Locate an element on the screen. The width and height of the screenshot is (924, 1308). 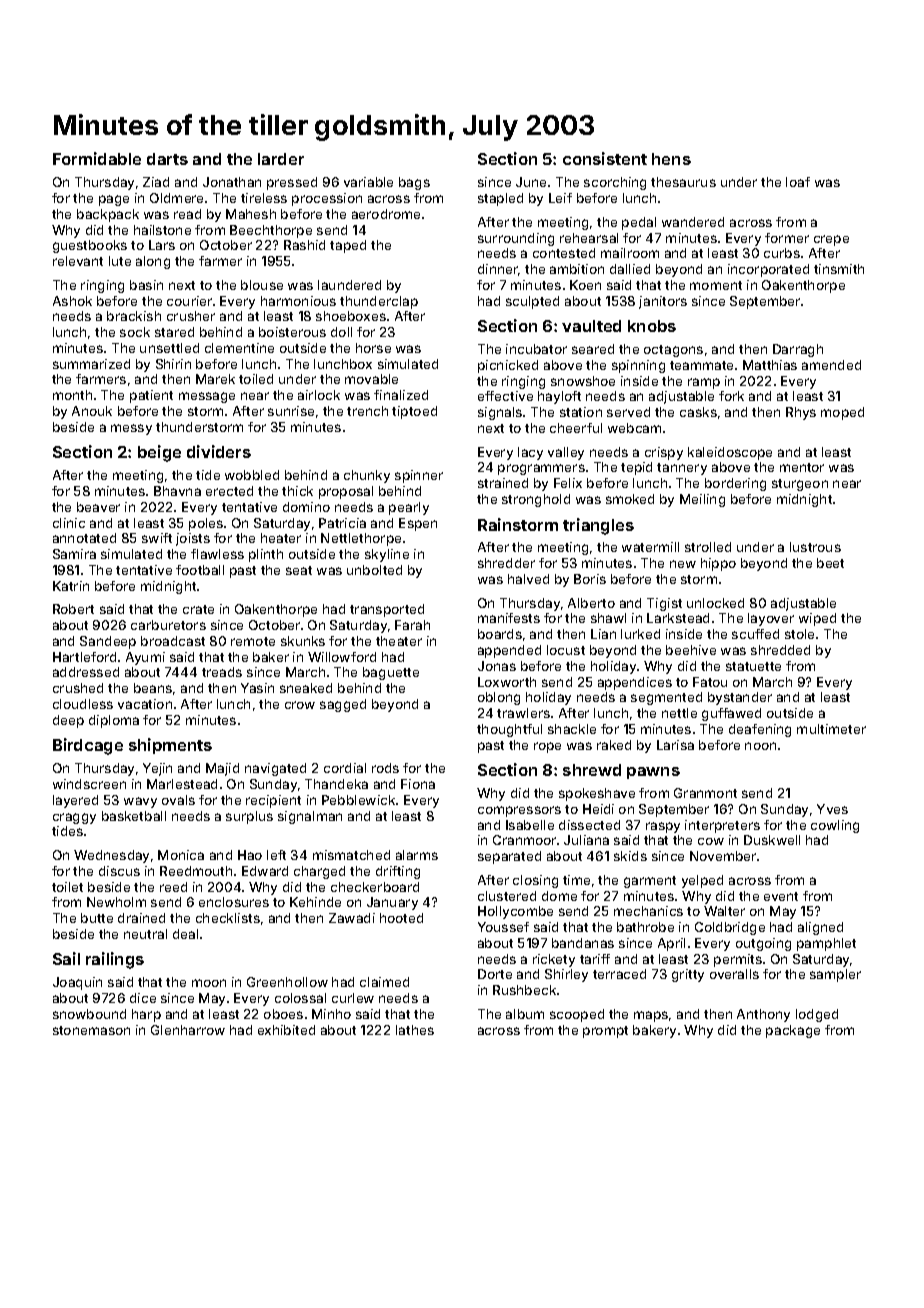
consistent is located at coordinates (605, 158).
